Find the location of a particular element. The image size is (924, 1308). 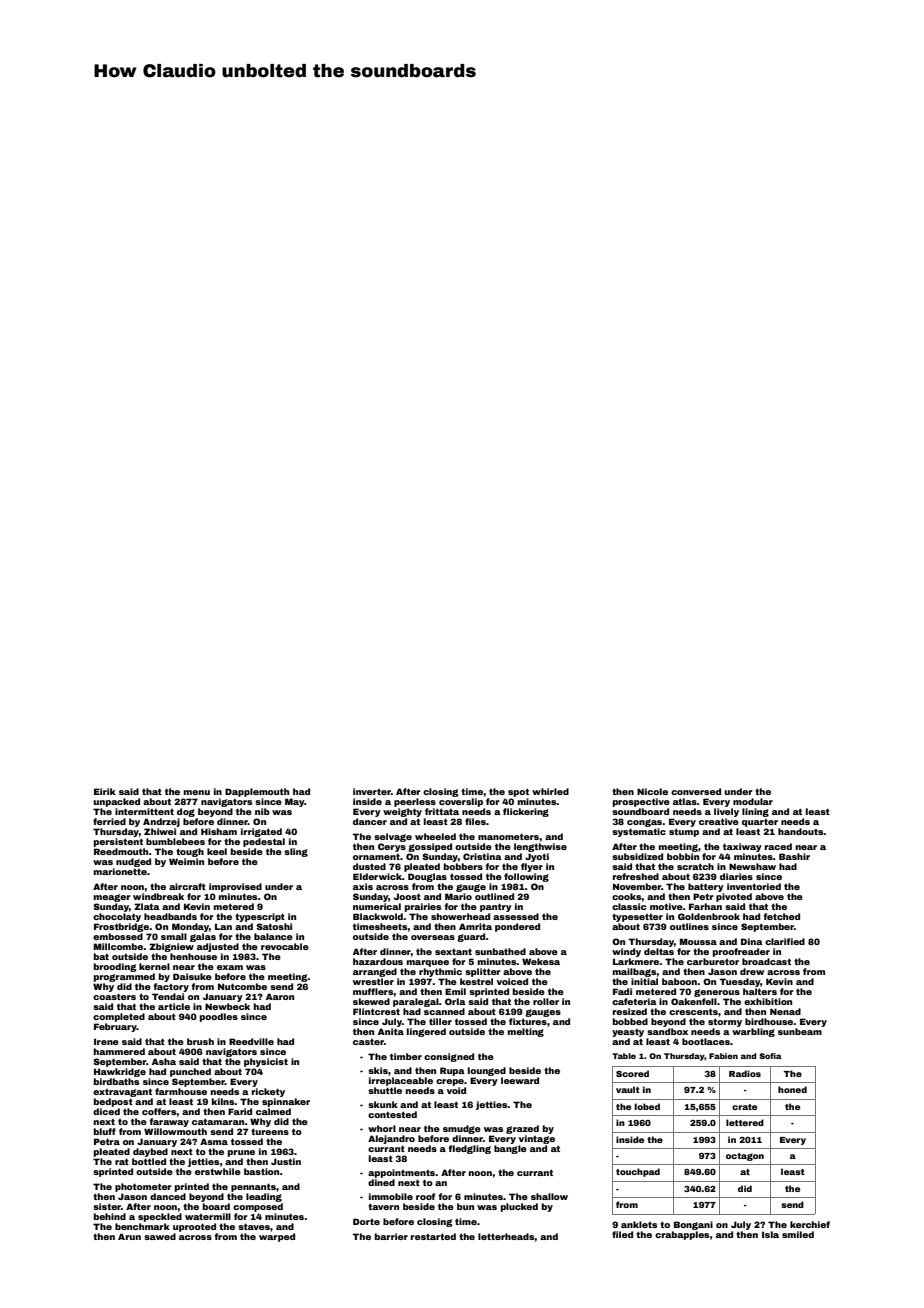

anklets is located at coordinates (639, 1224).
